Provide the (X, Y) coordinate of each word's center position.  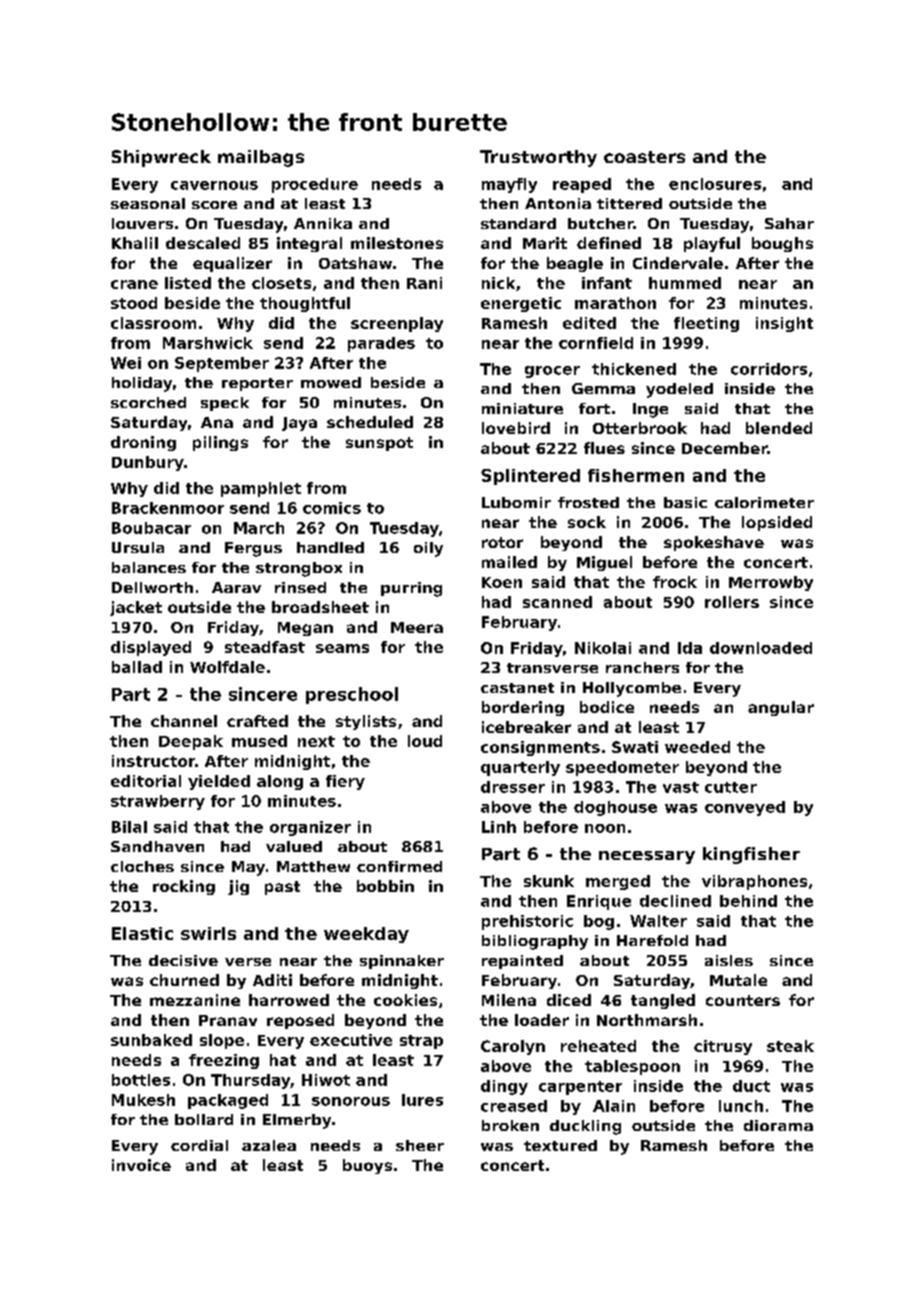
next (316, 741)
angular (781, 708)
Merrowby (771, 583)
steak (790, 1046)
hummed (685, 283)
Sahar (789, 223)
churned (184, 980)
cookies (405, 1000)
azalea (269, 1145)
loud (425, 741)
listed (188, 283)
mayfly (509, 185)
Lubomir (516, 502)
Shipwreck (161, 158)
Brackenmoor (168, 508)
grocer (552, 372)
